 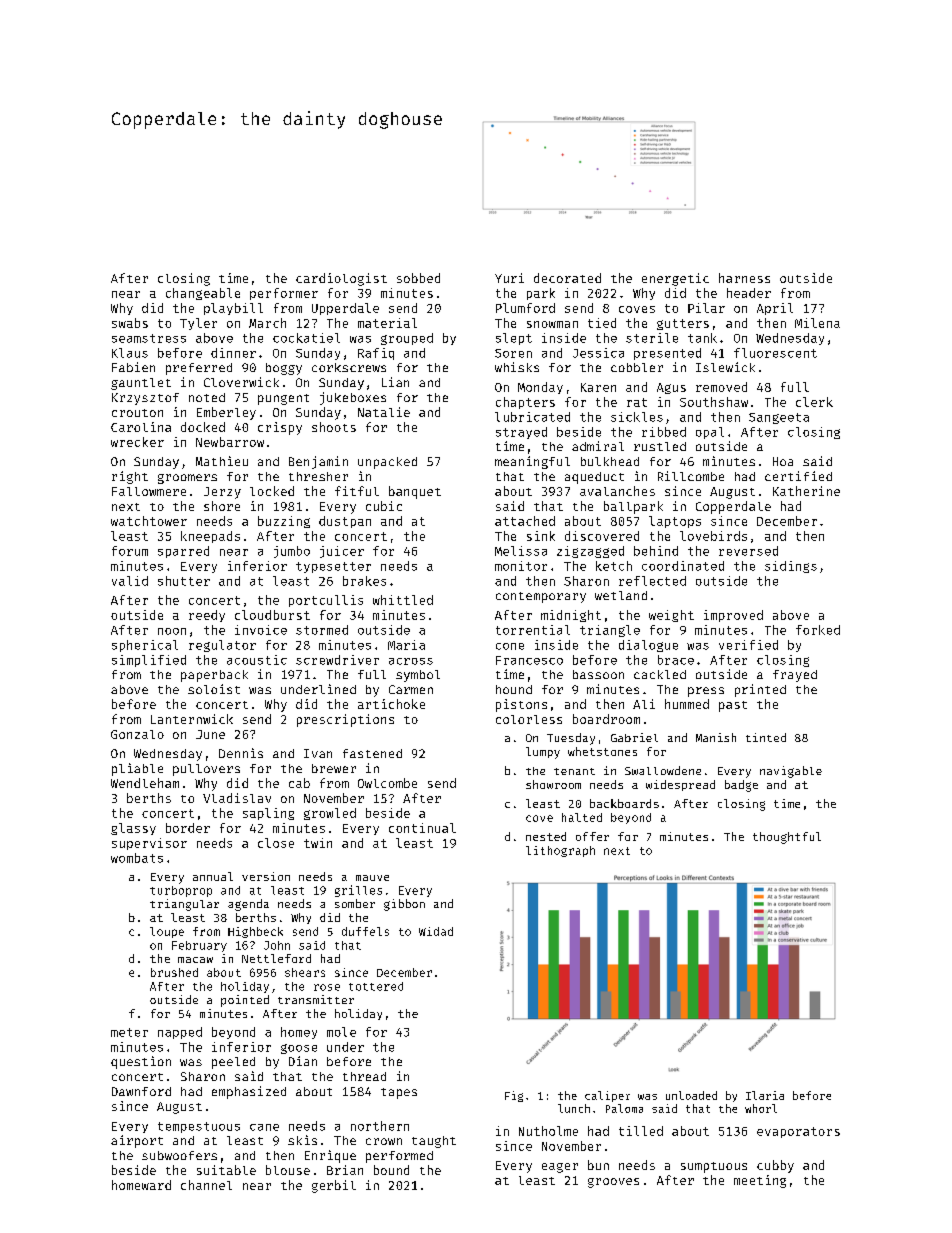 What do you see at coordinates (436, 931) in the image?
I see `Widad` at bounding box center [436, 931].
